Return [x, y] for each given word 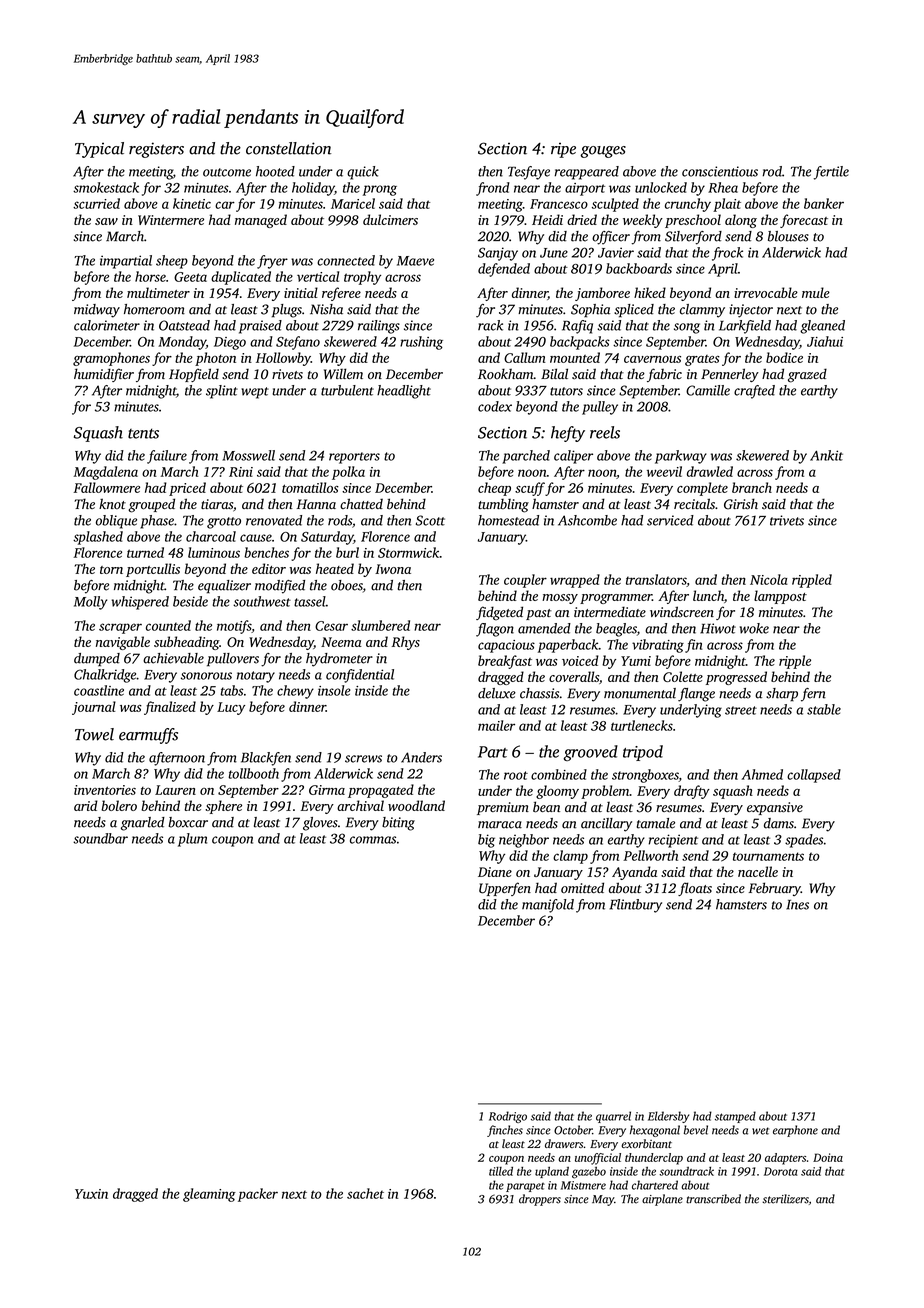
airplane [662, 1200]
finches [505, 1131]
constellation [288, 148]
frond [493, 189]
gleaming [209, 1195]
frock [727, 254]
